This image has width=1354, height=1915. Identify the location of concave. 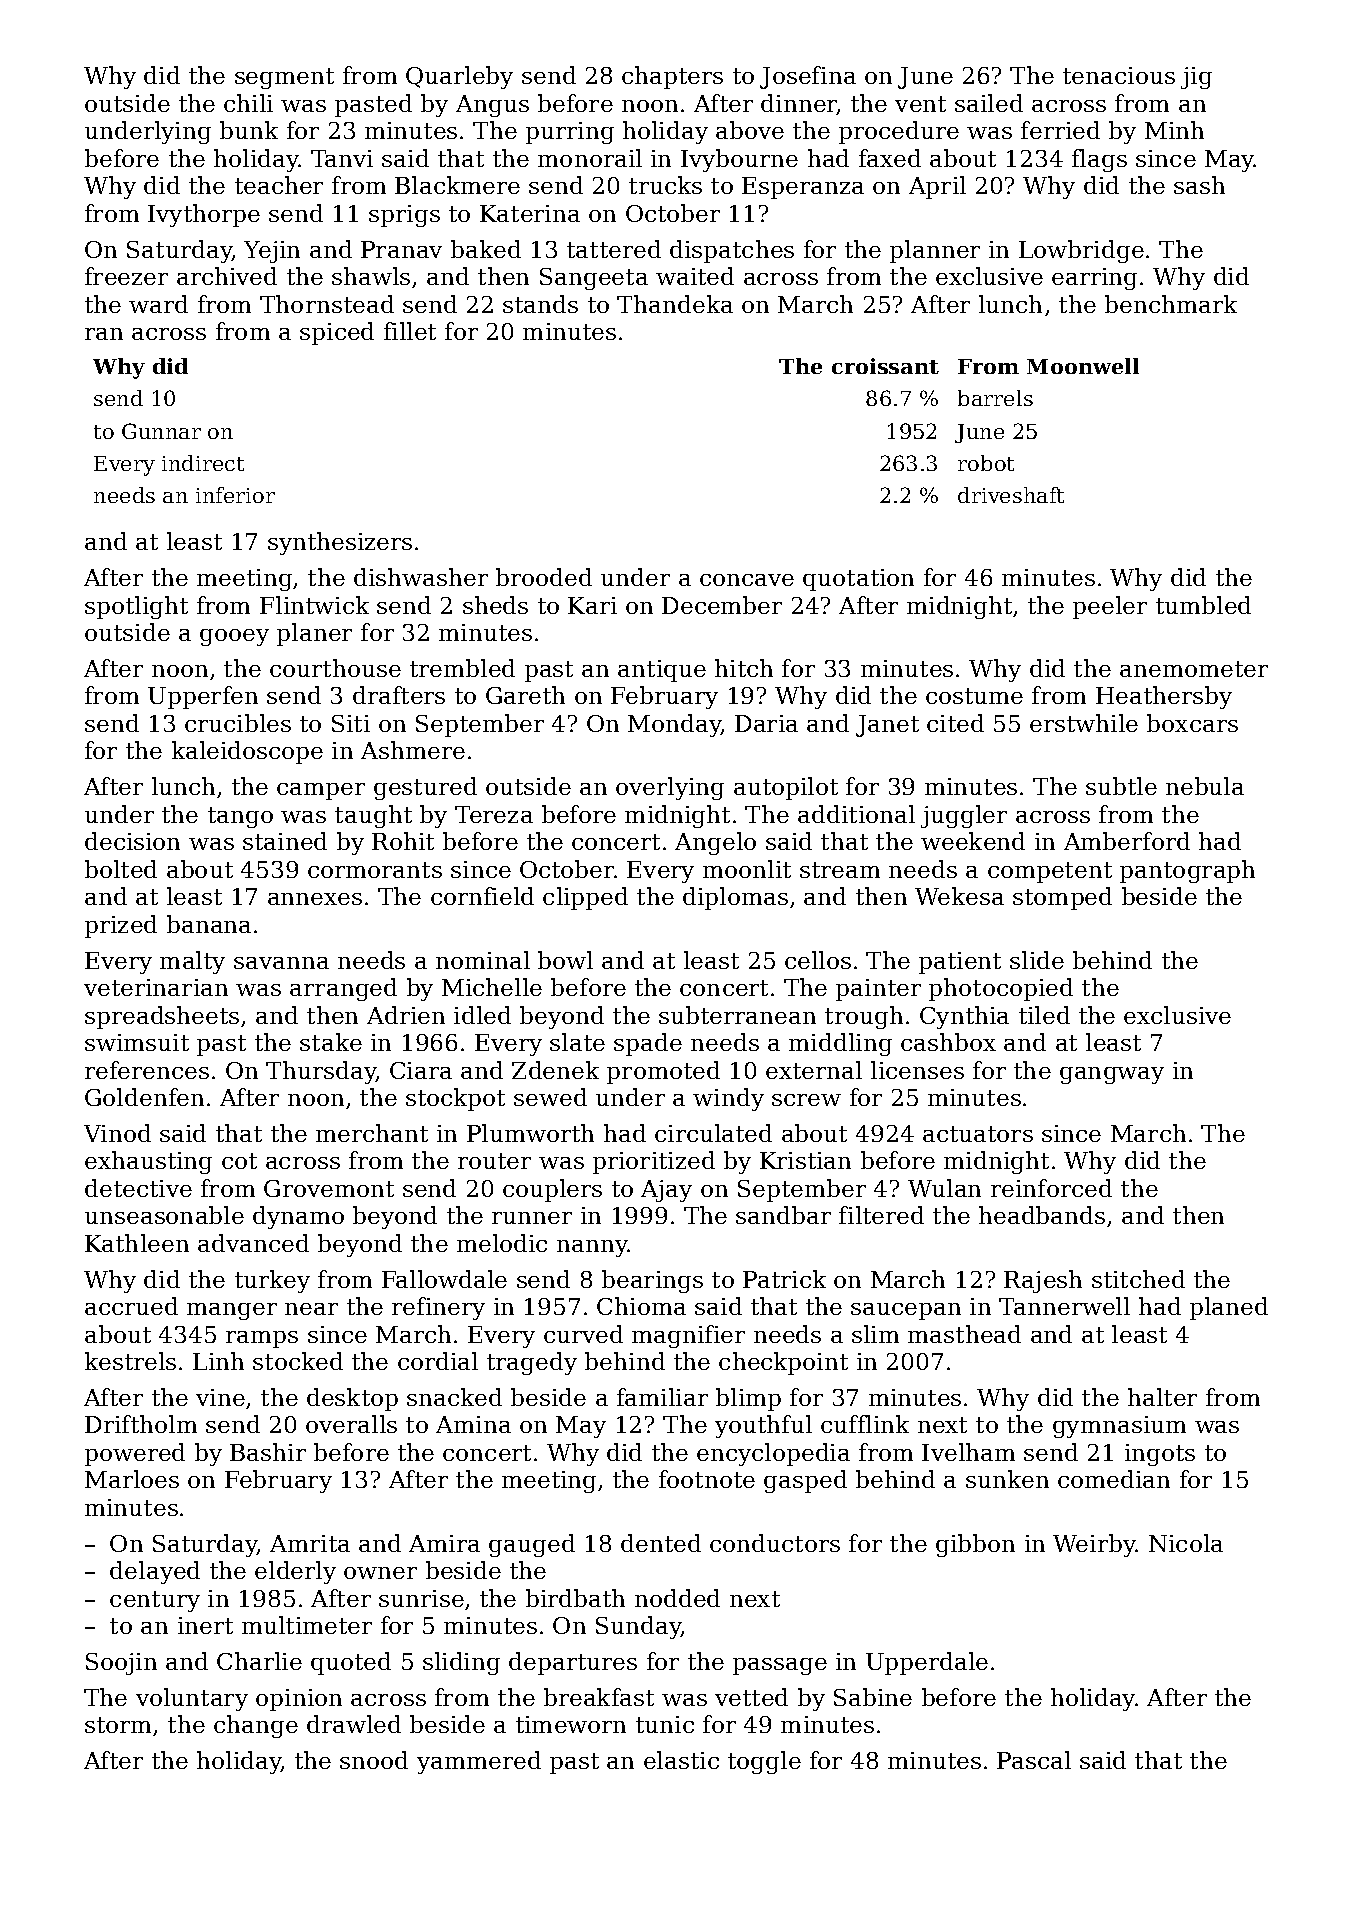
(747, 580).
